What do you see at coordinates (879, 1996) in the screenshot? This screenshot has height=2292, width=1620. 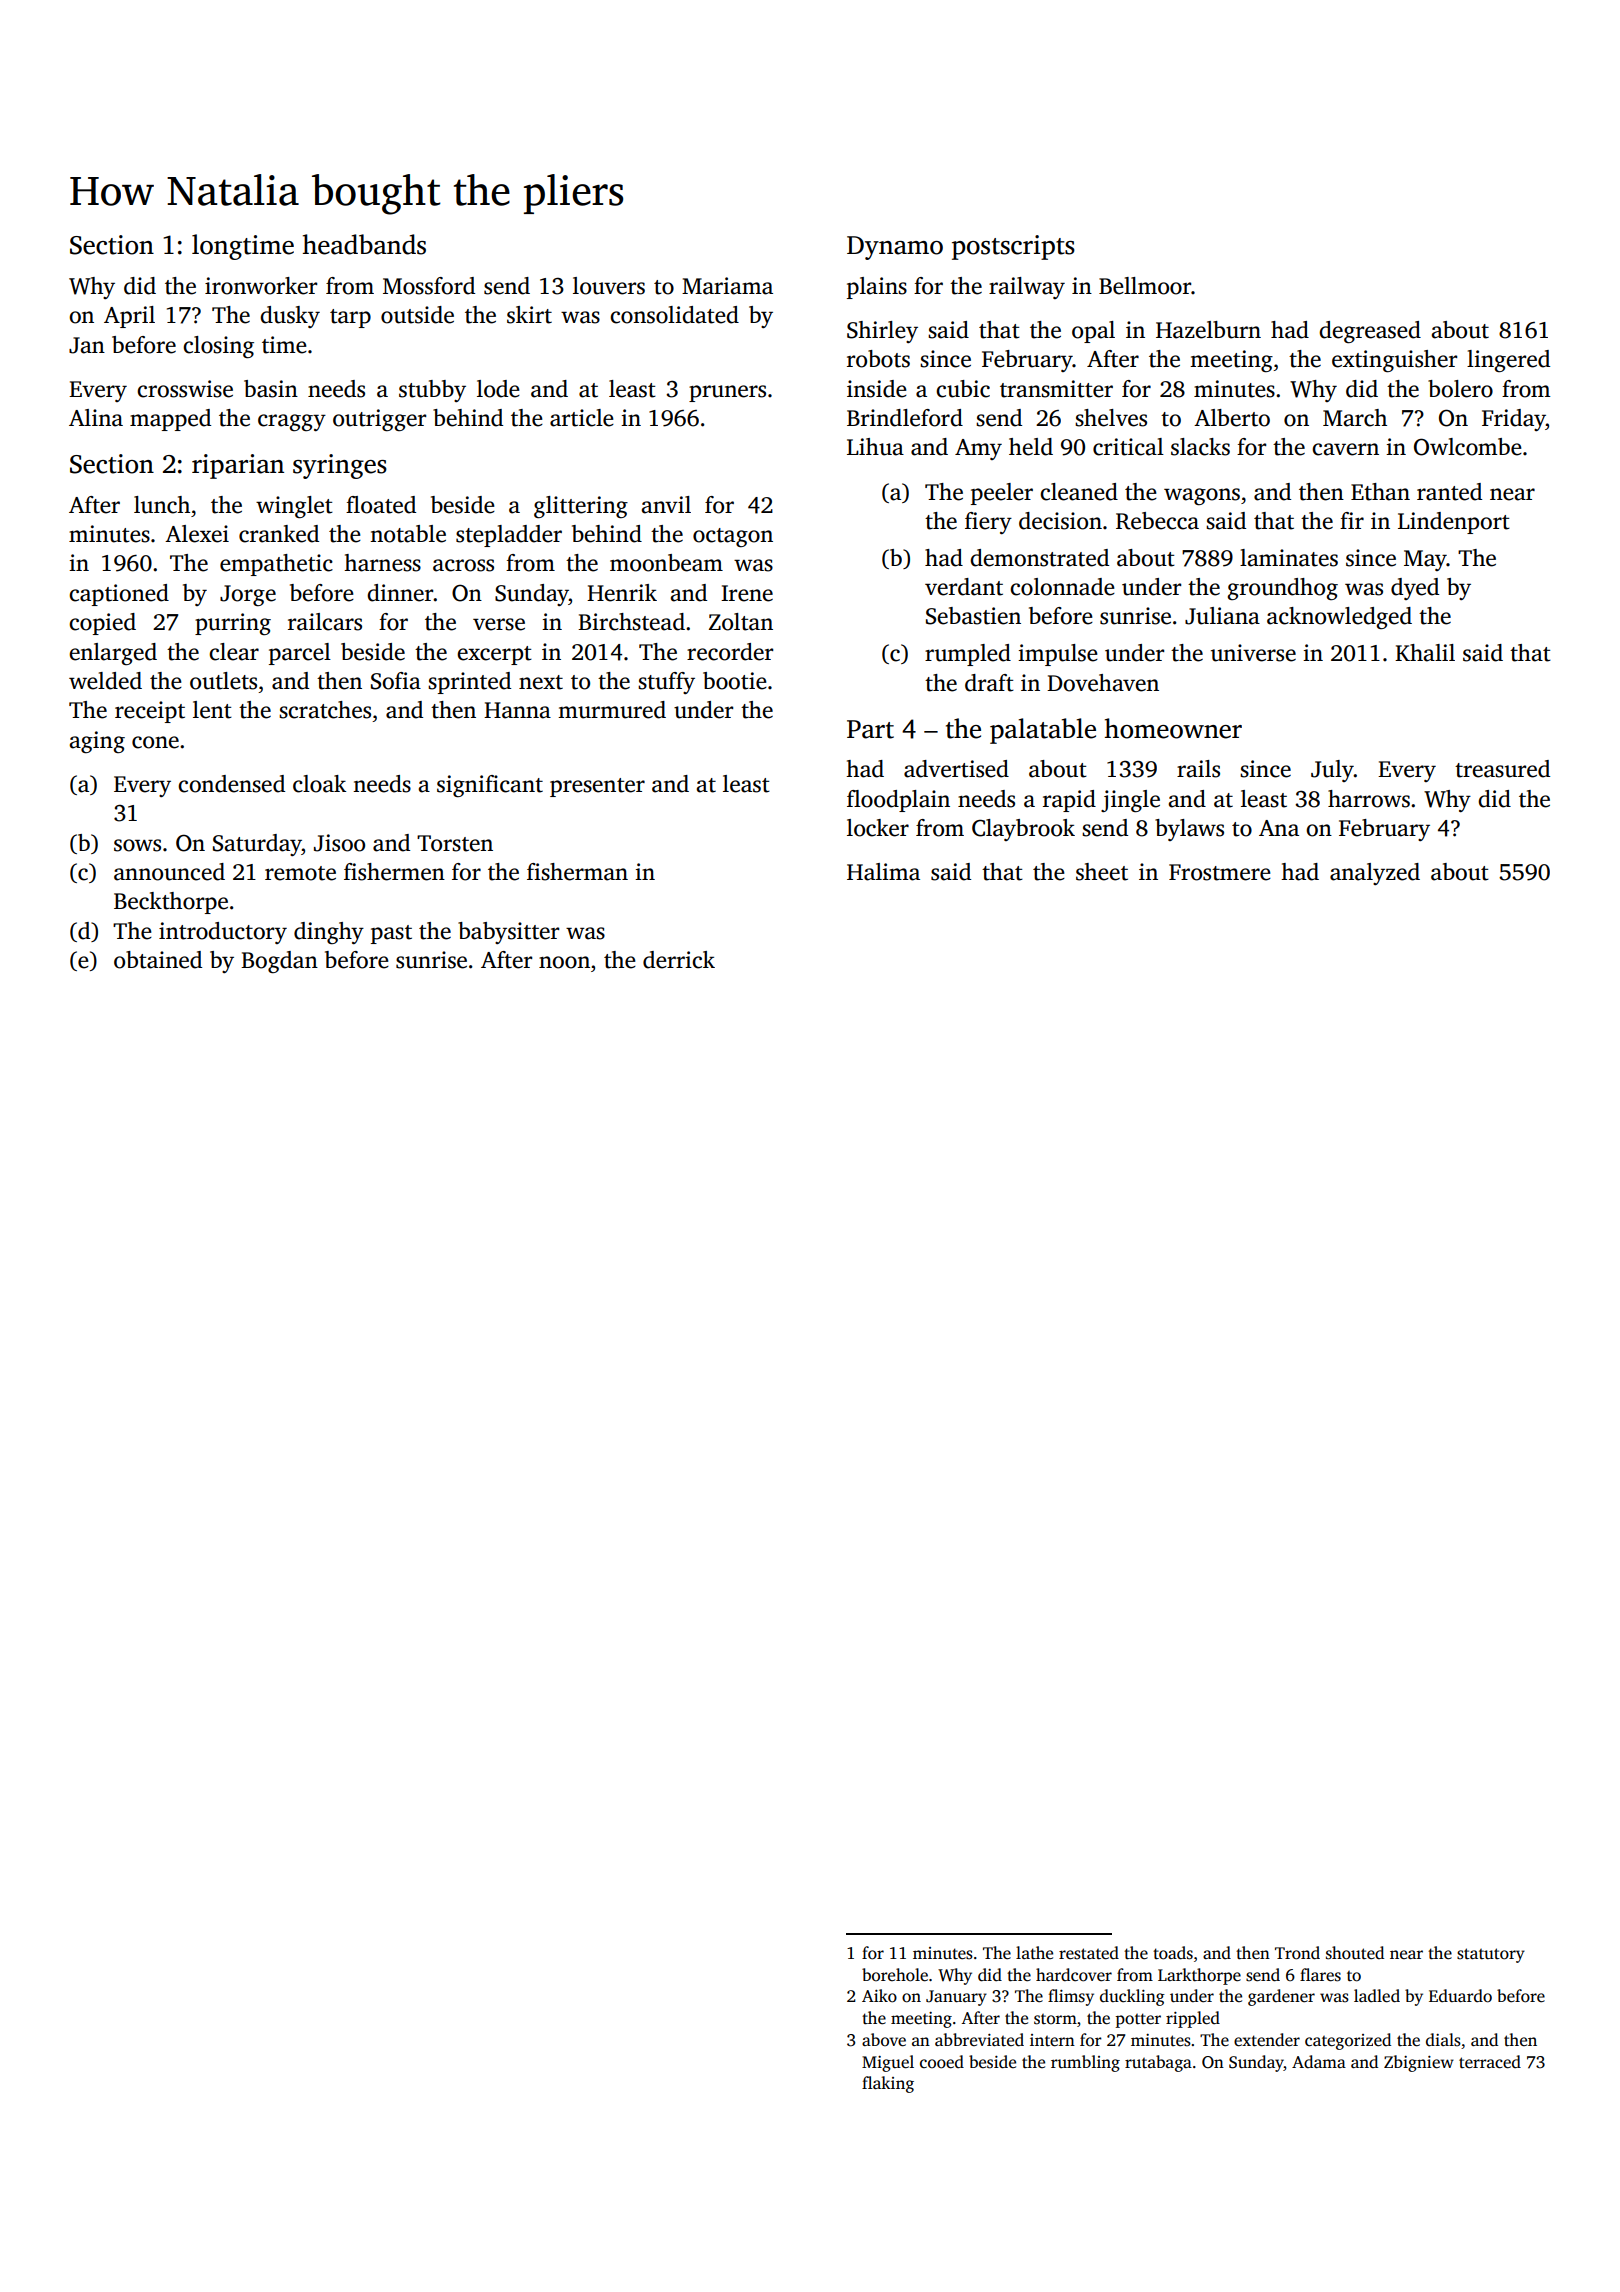 I see `Aiko` at bounding box center [879, 1996].
